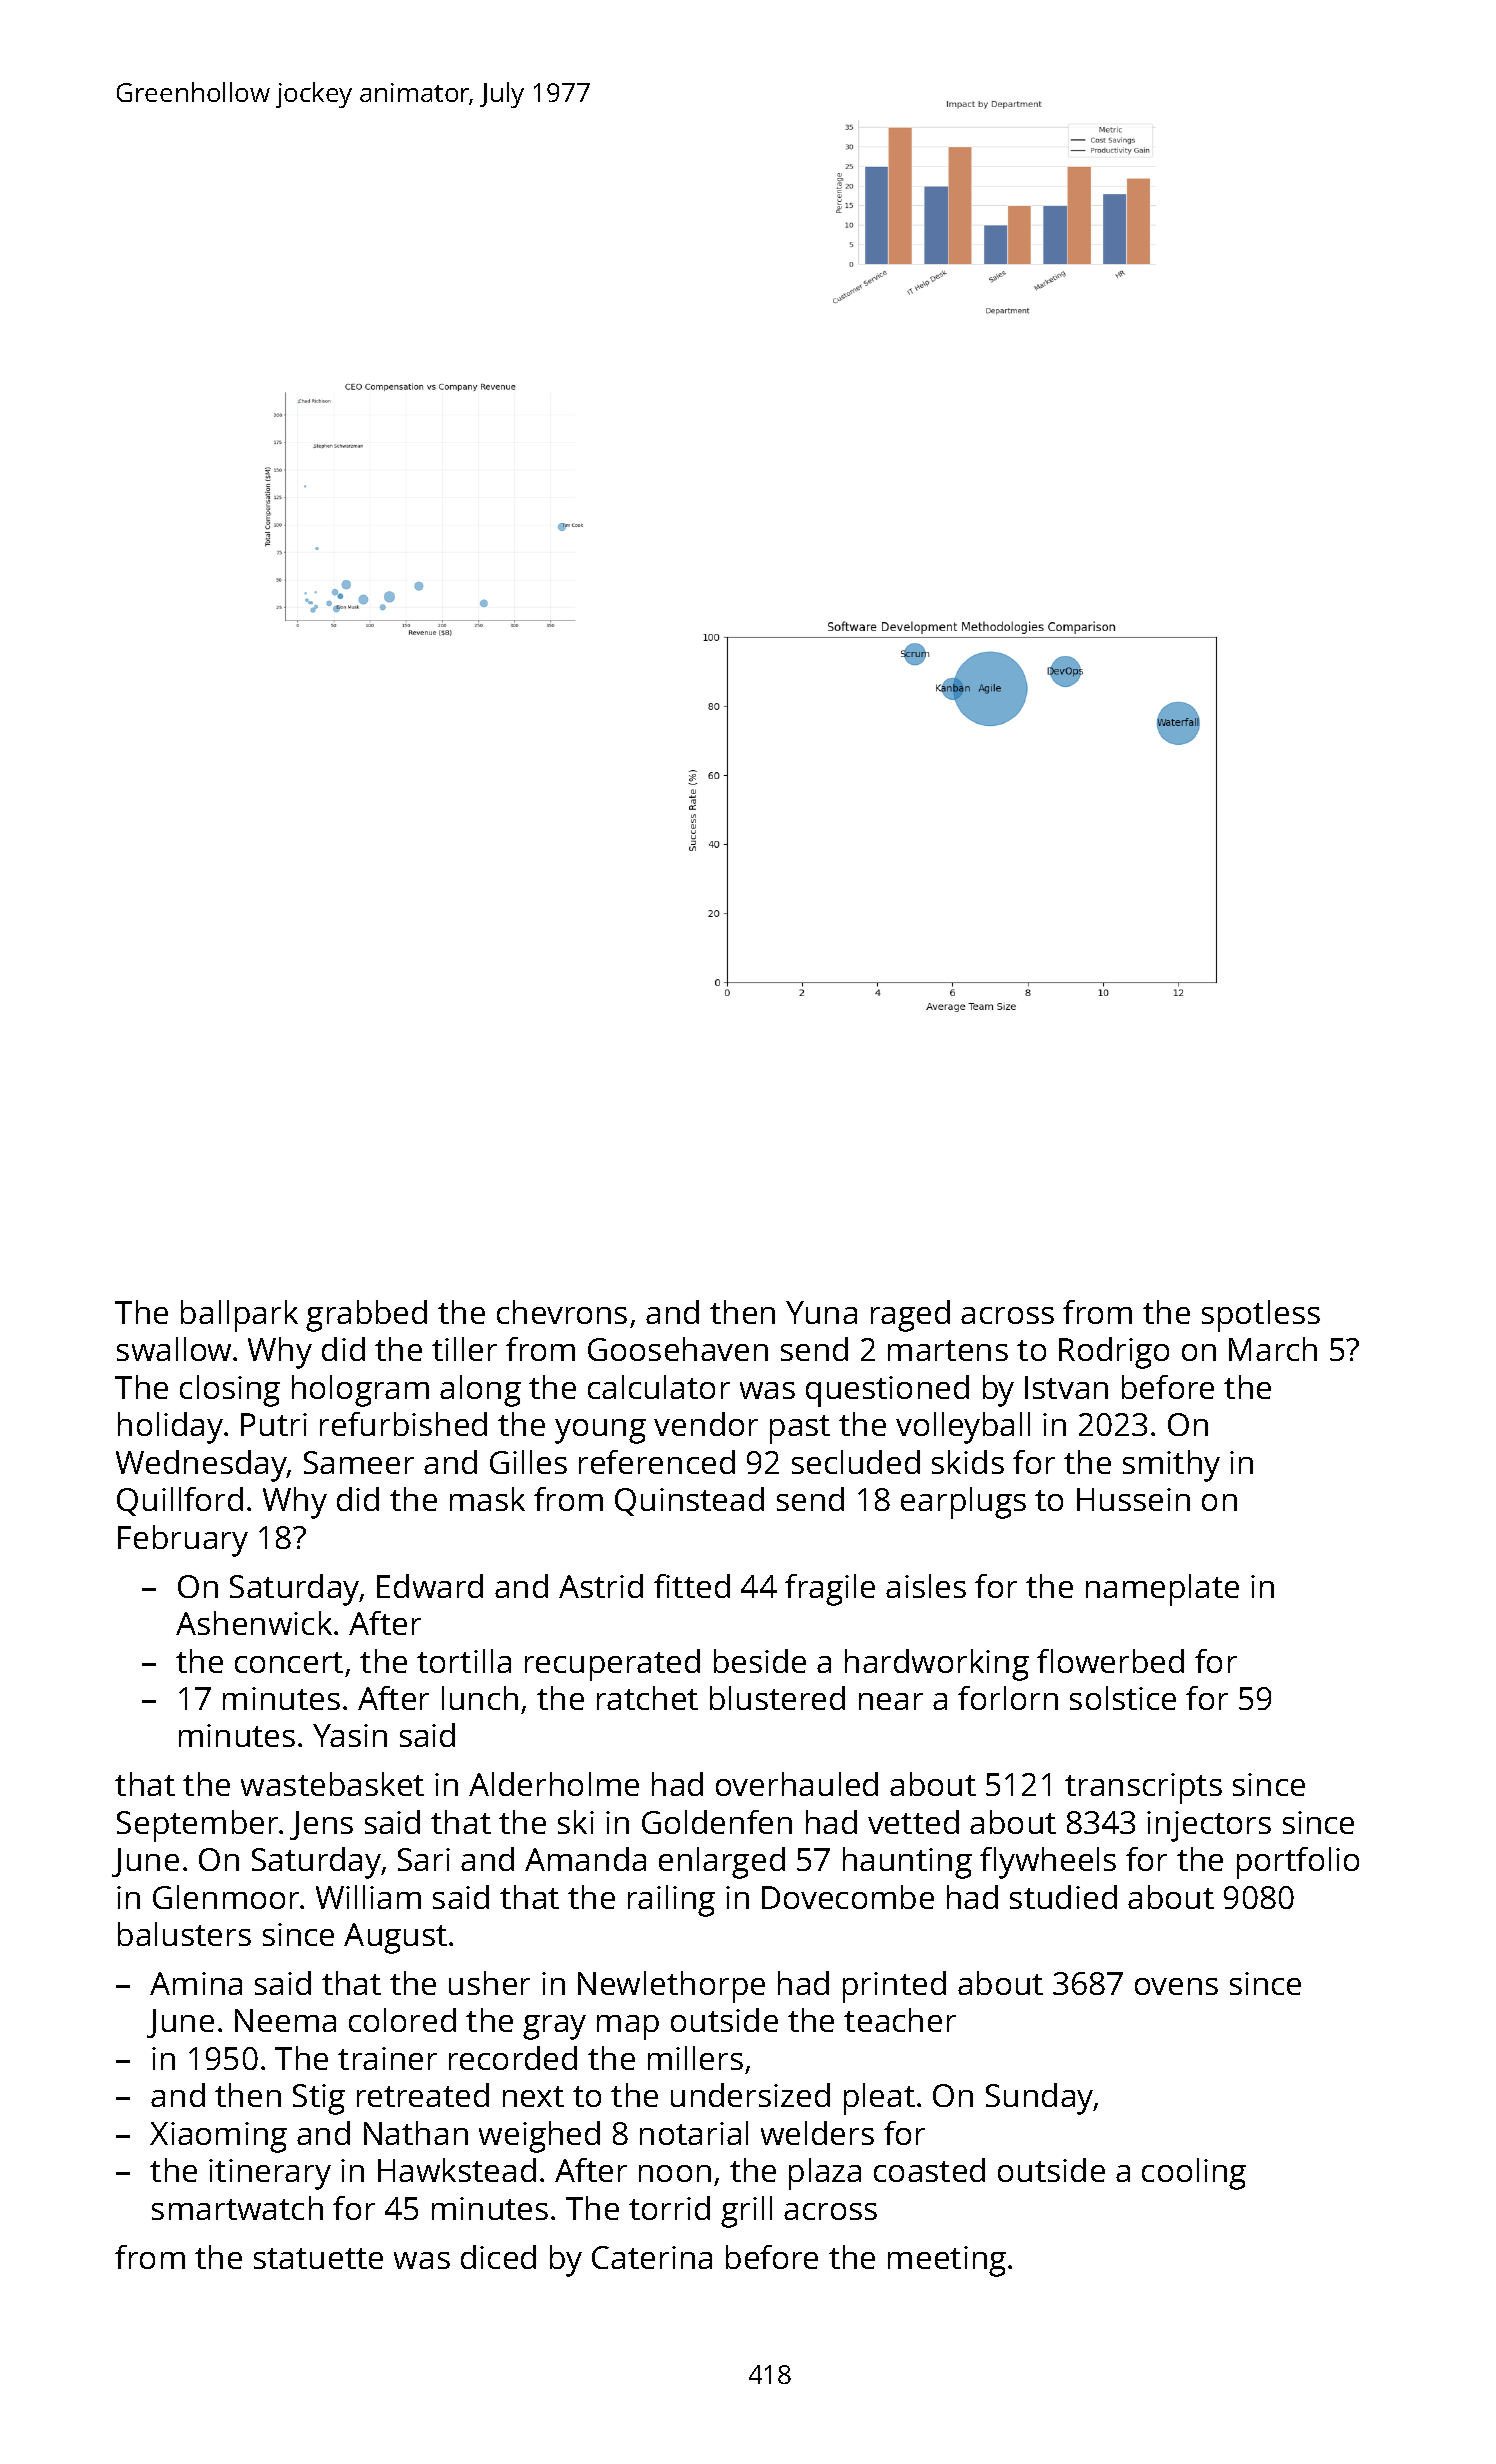  I want to click on questioned, so click(887, 1391).
